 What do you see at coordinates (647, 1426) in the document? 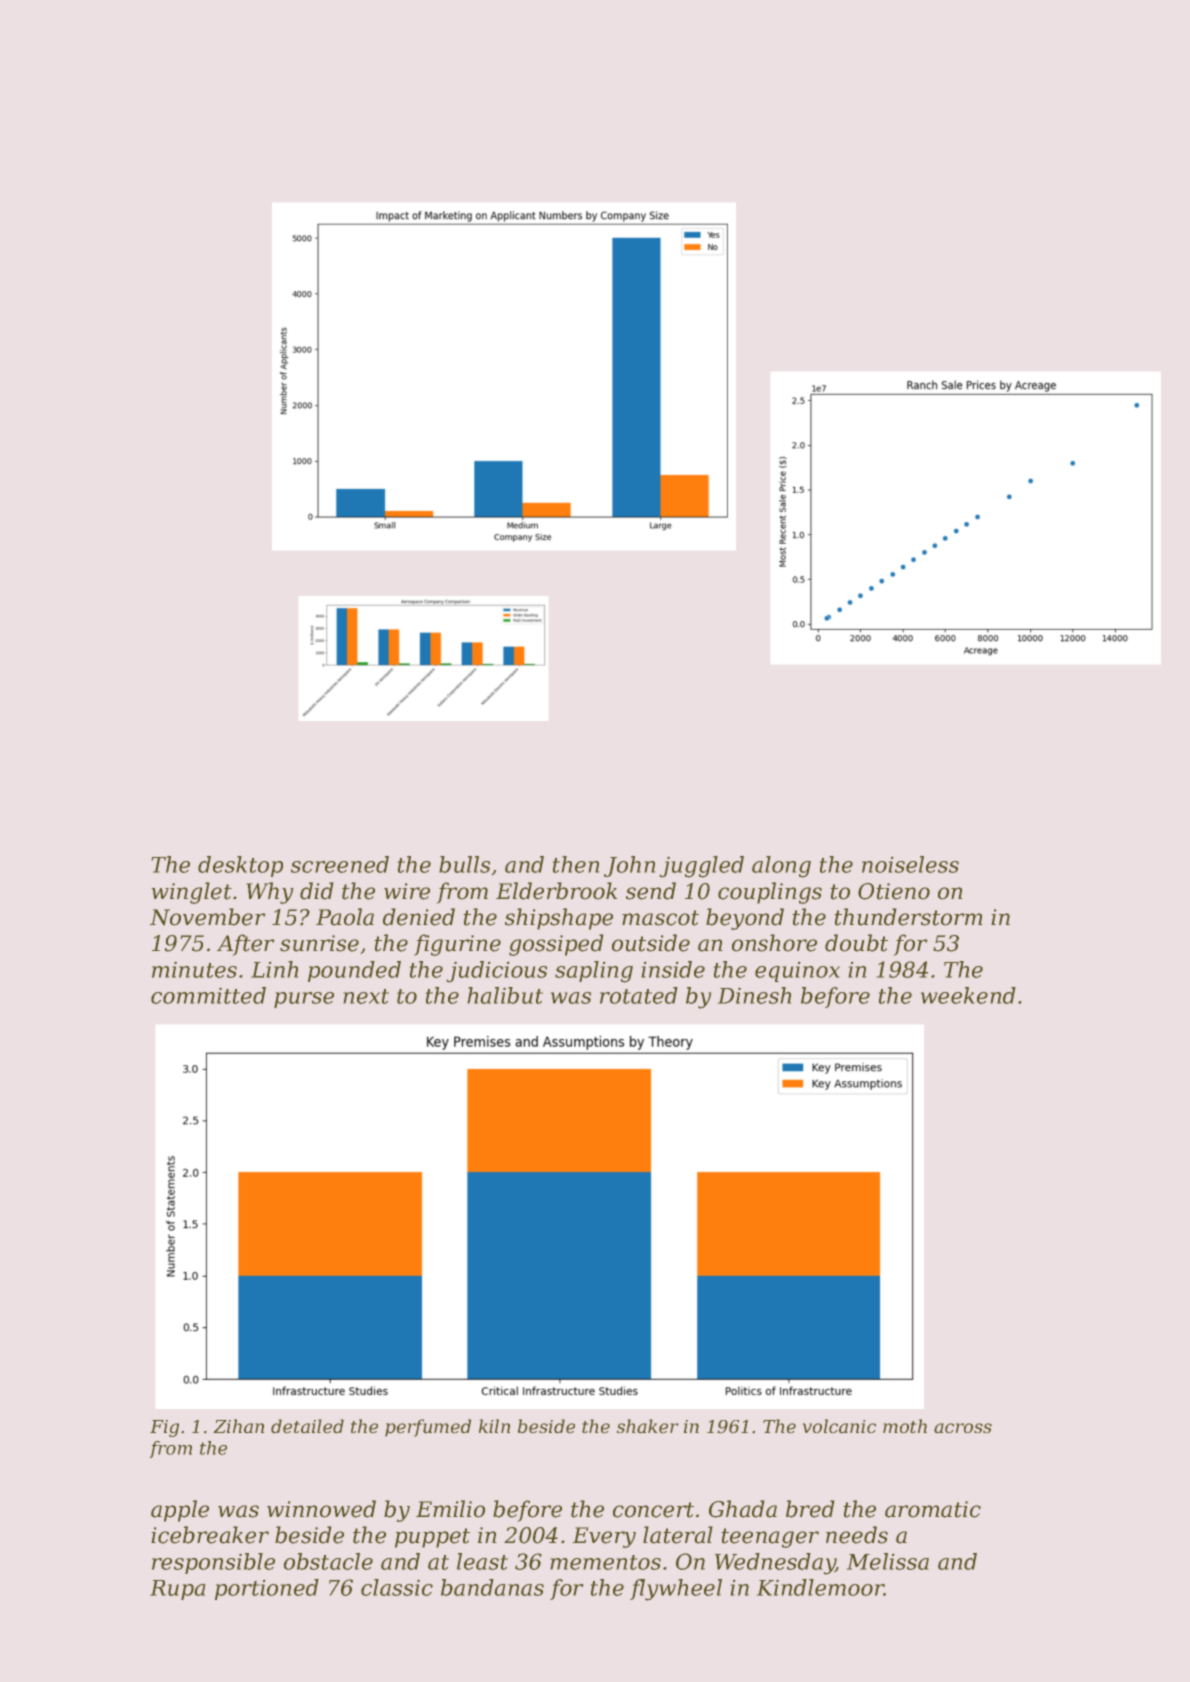
I see `shaker` at bounding box center [647, 1426].
